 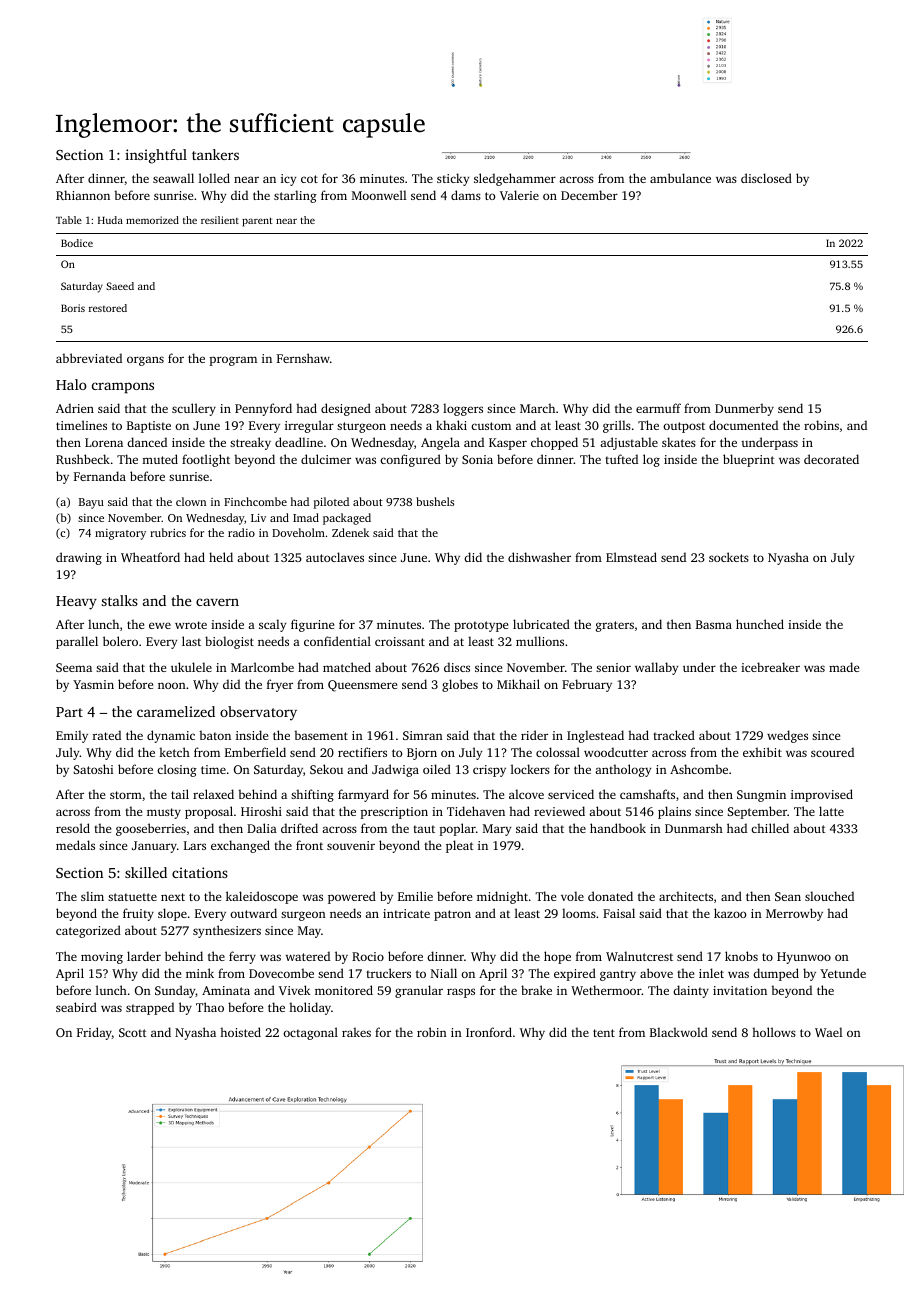 I want to click on sticky, so click(x=453, y=179).
